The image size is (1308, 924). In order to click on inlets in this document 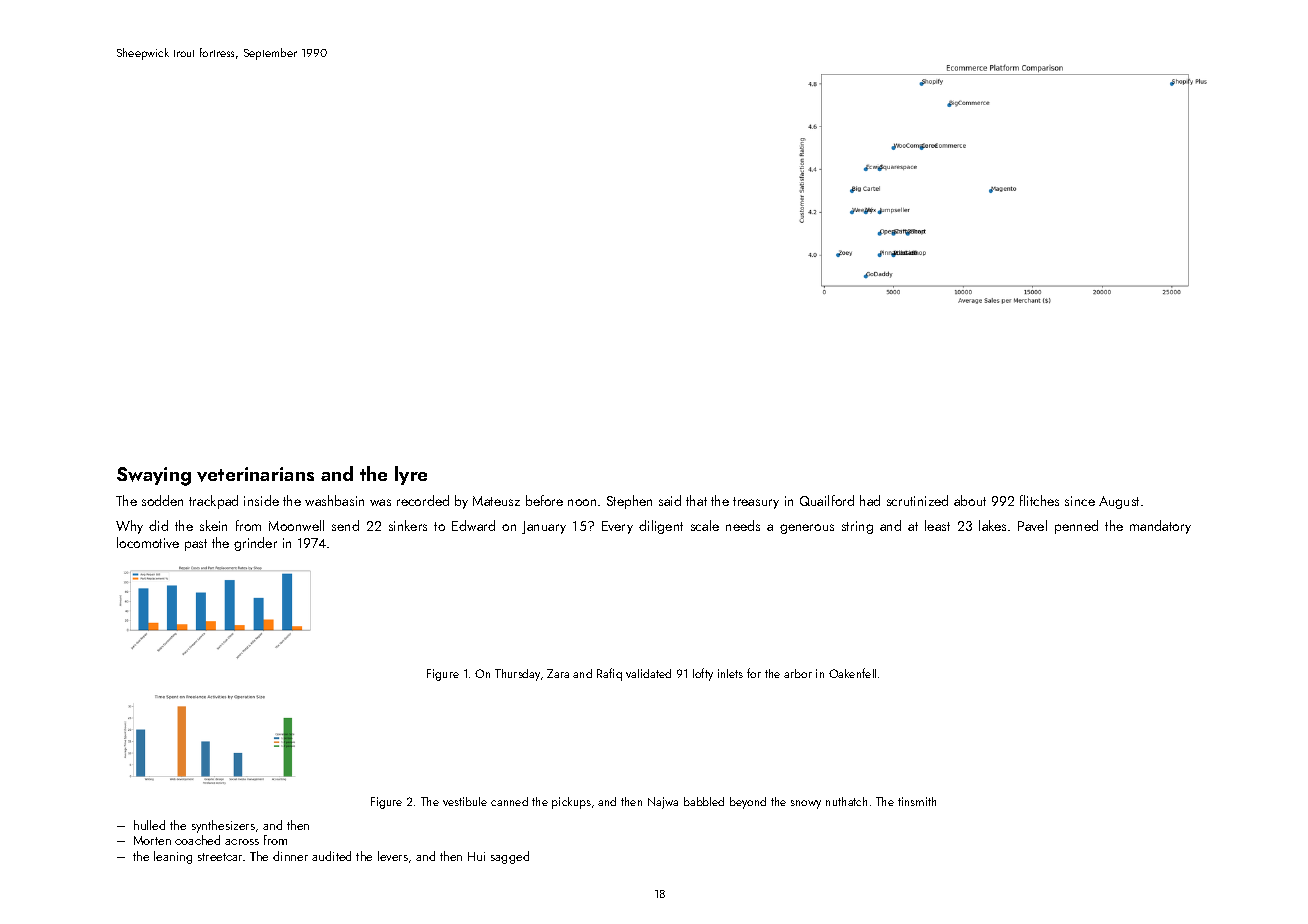, I will do `click(730, 673)`.
